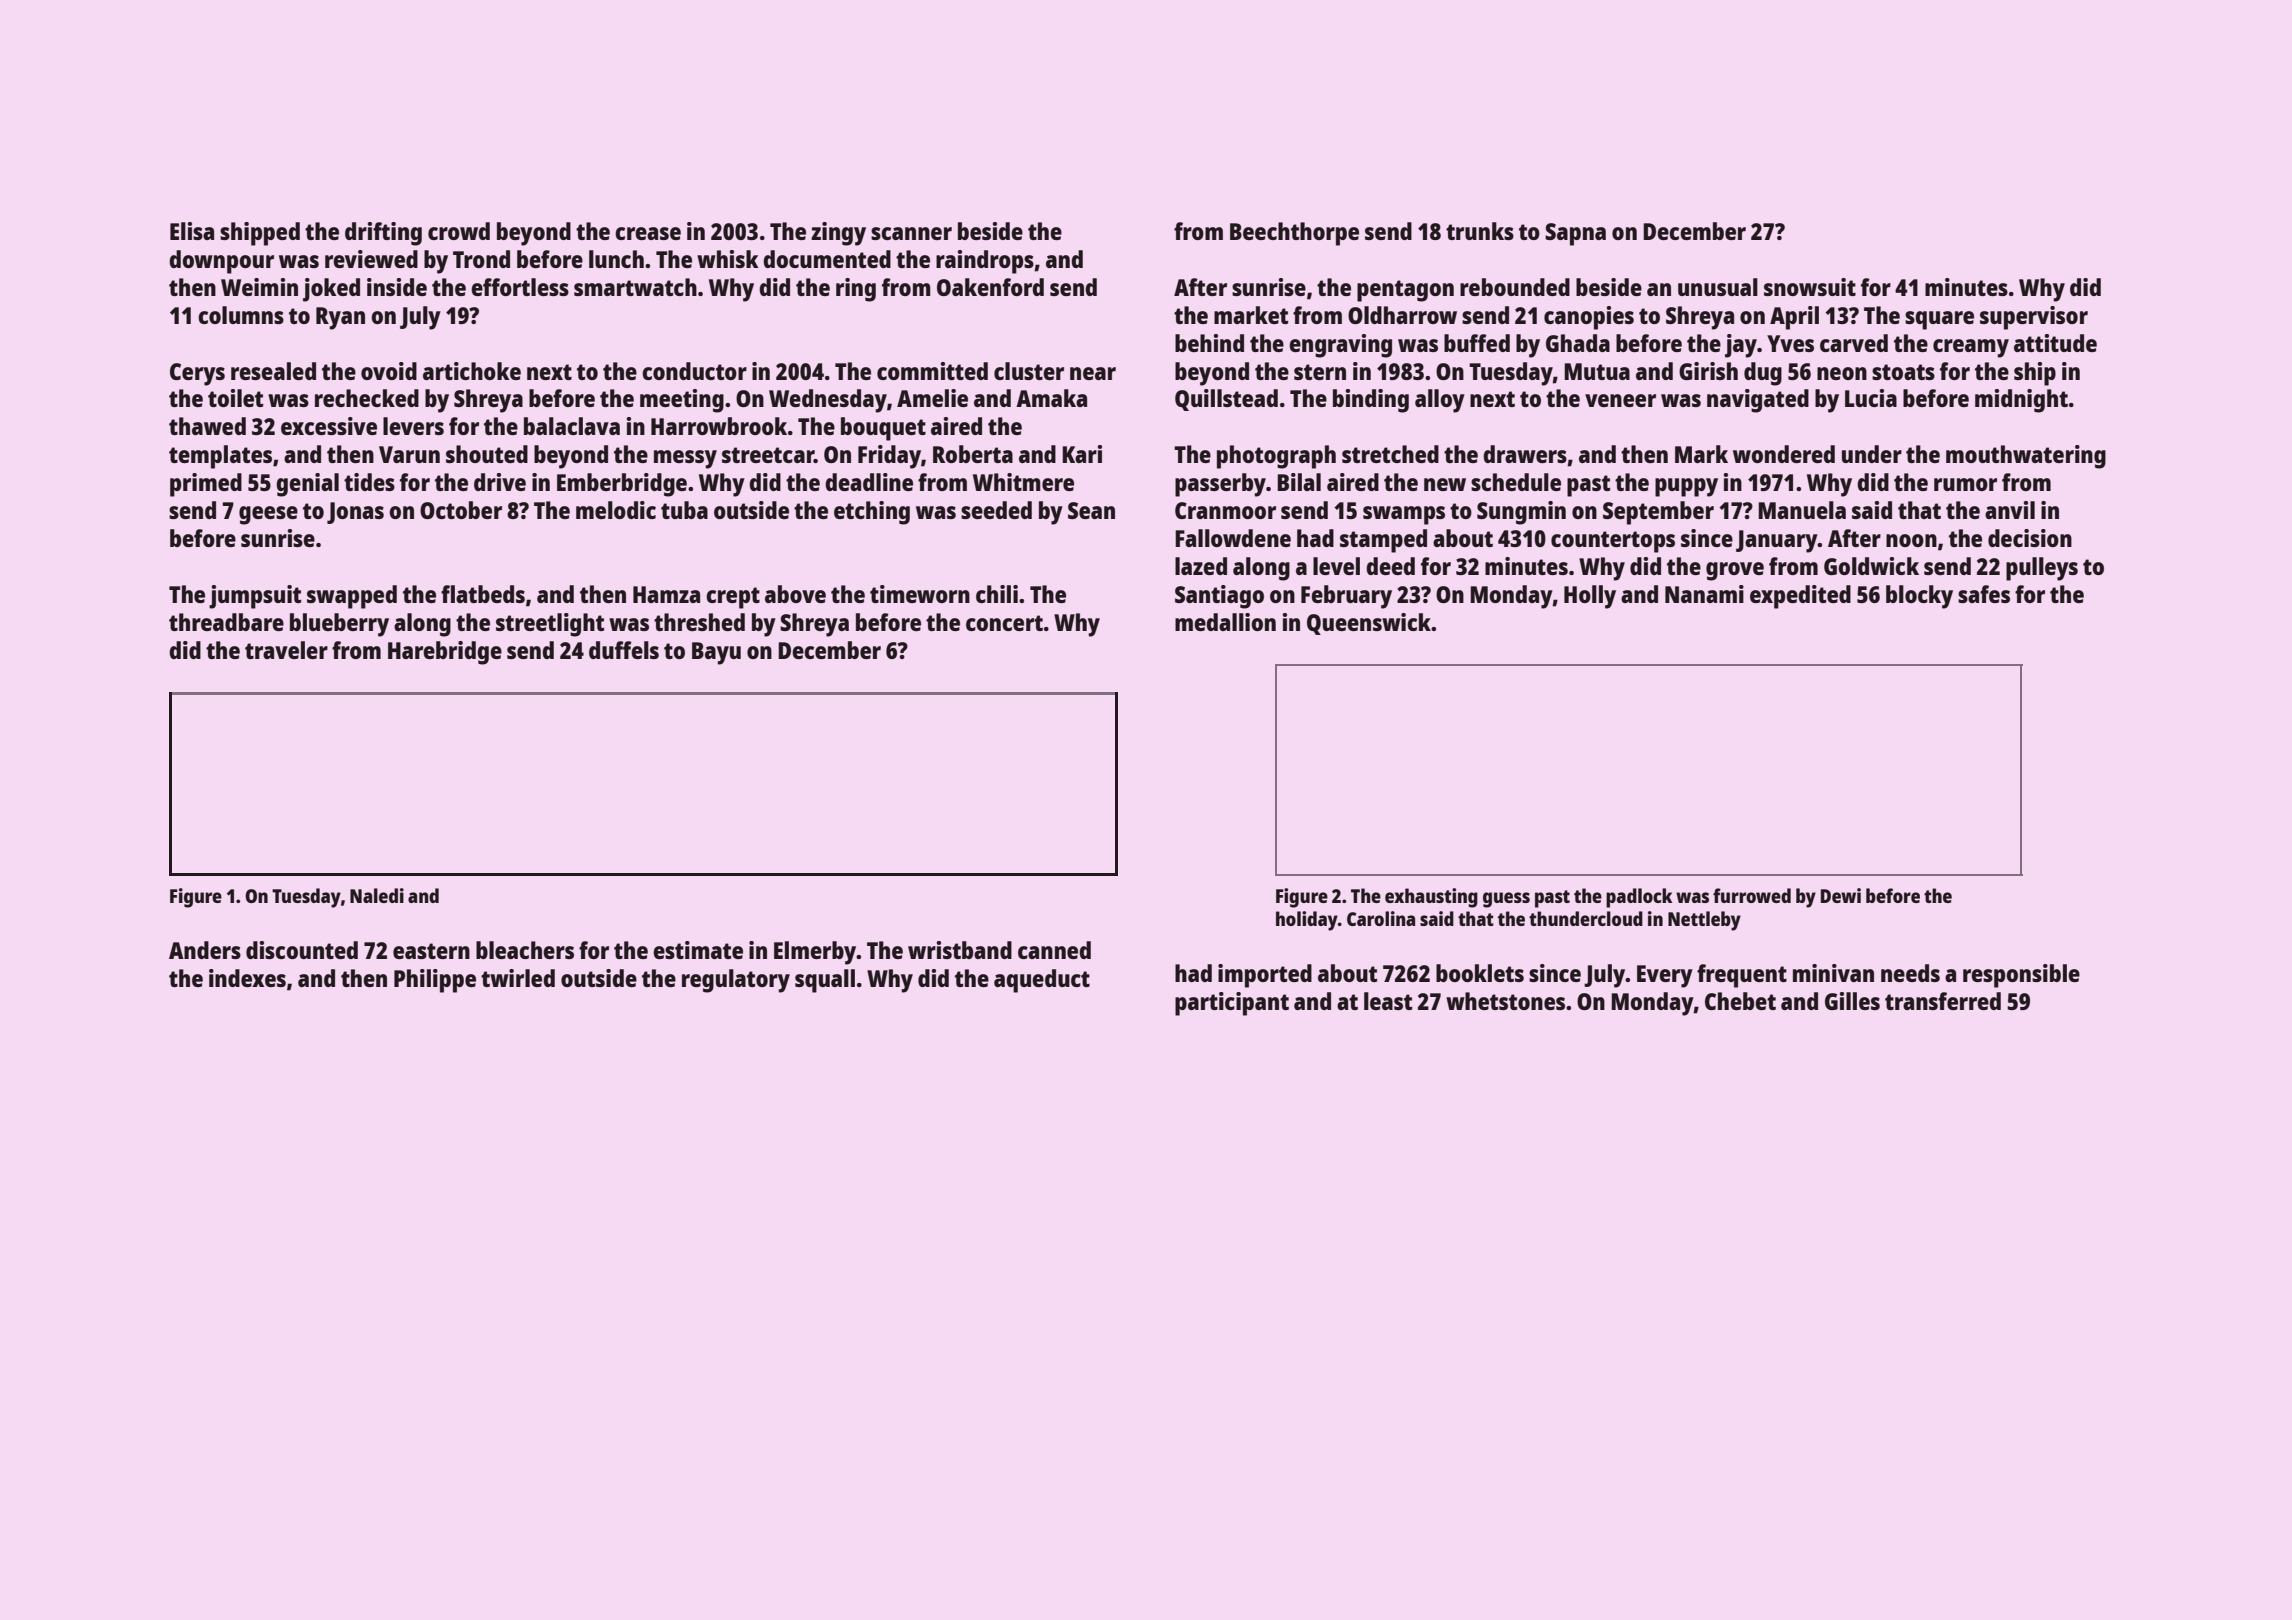 The width and height of the screenshot is (2292, 1620). Describe the element at coordinates (1225, 622) in the screenshot. I see `medallion` at that location.
